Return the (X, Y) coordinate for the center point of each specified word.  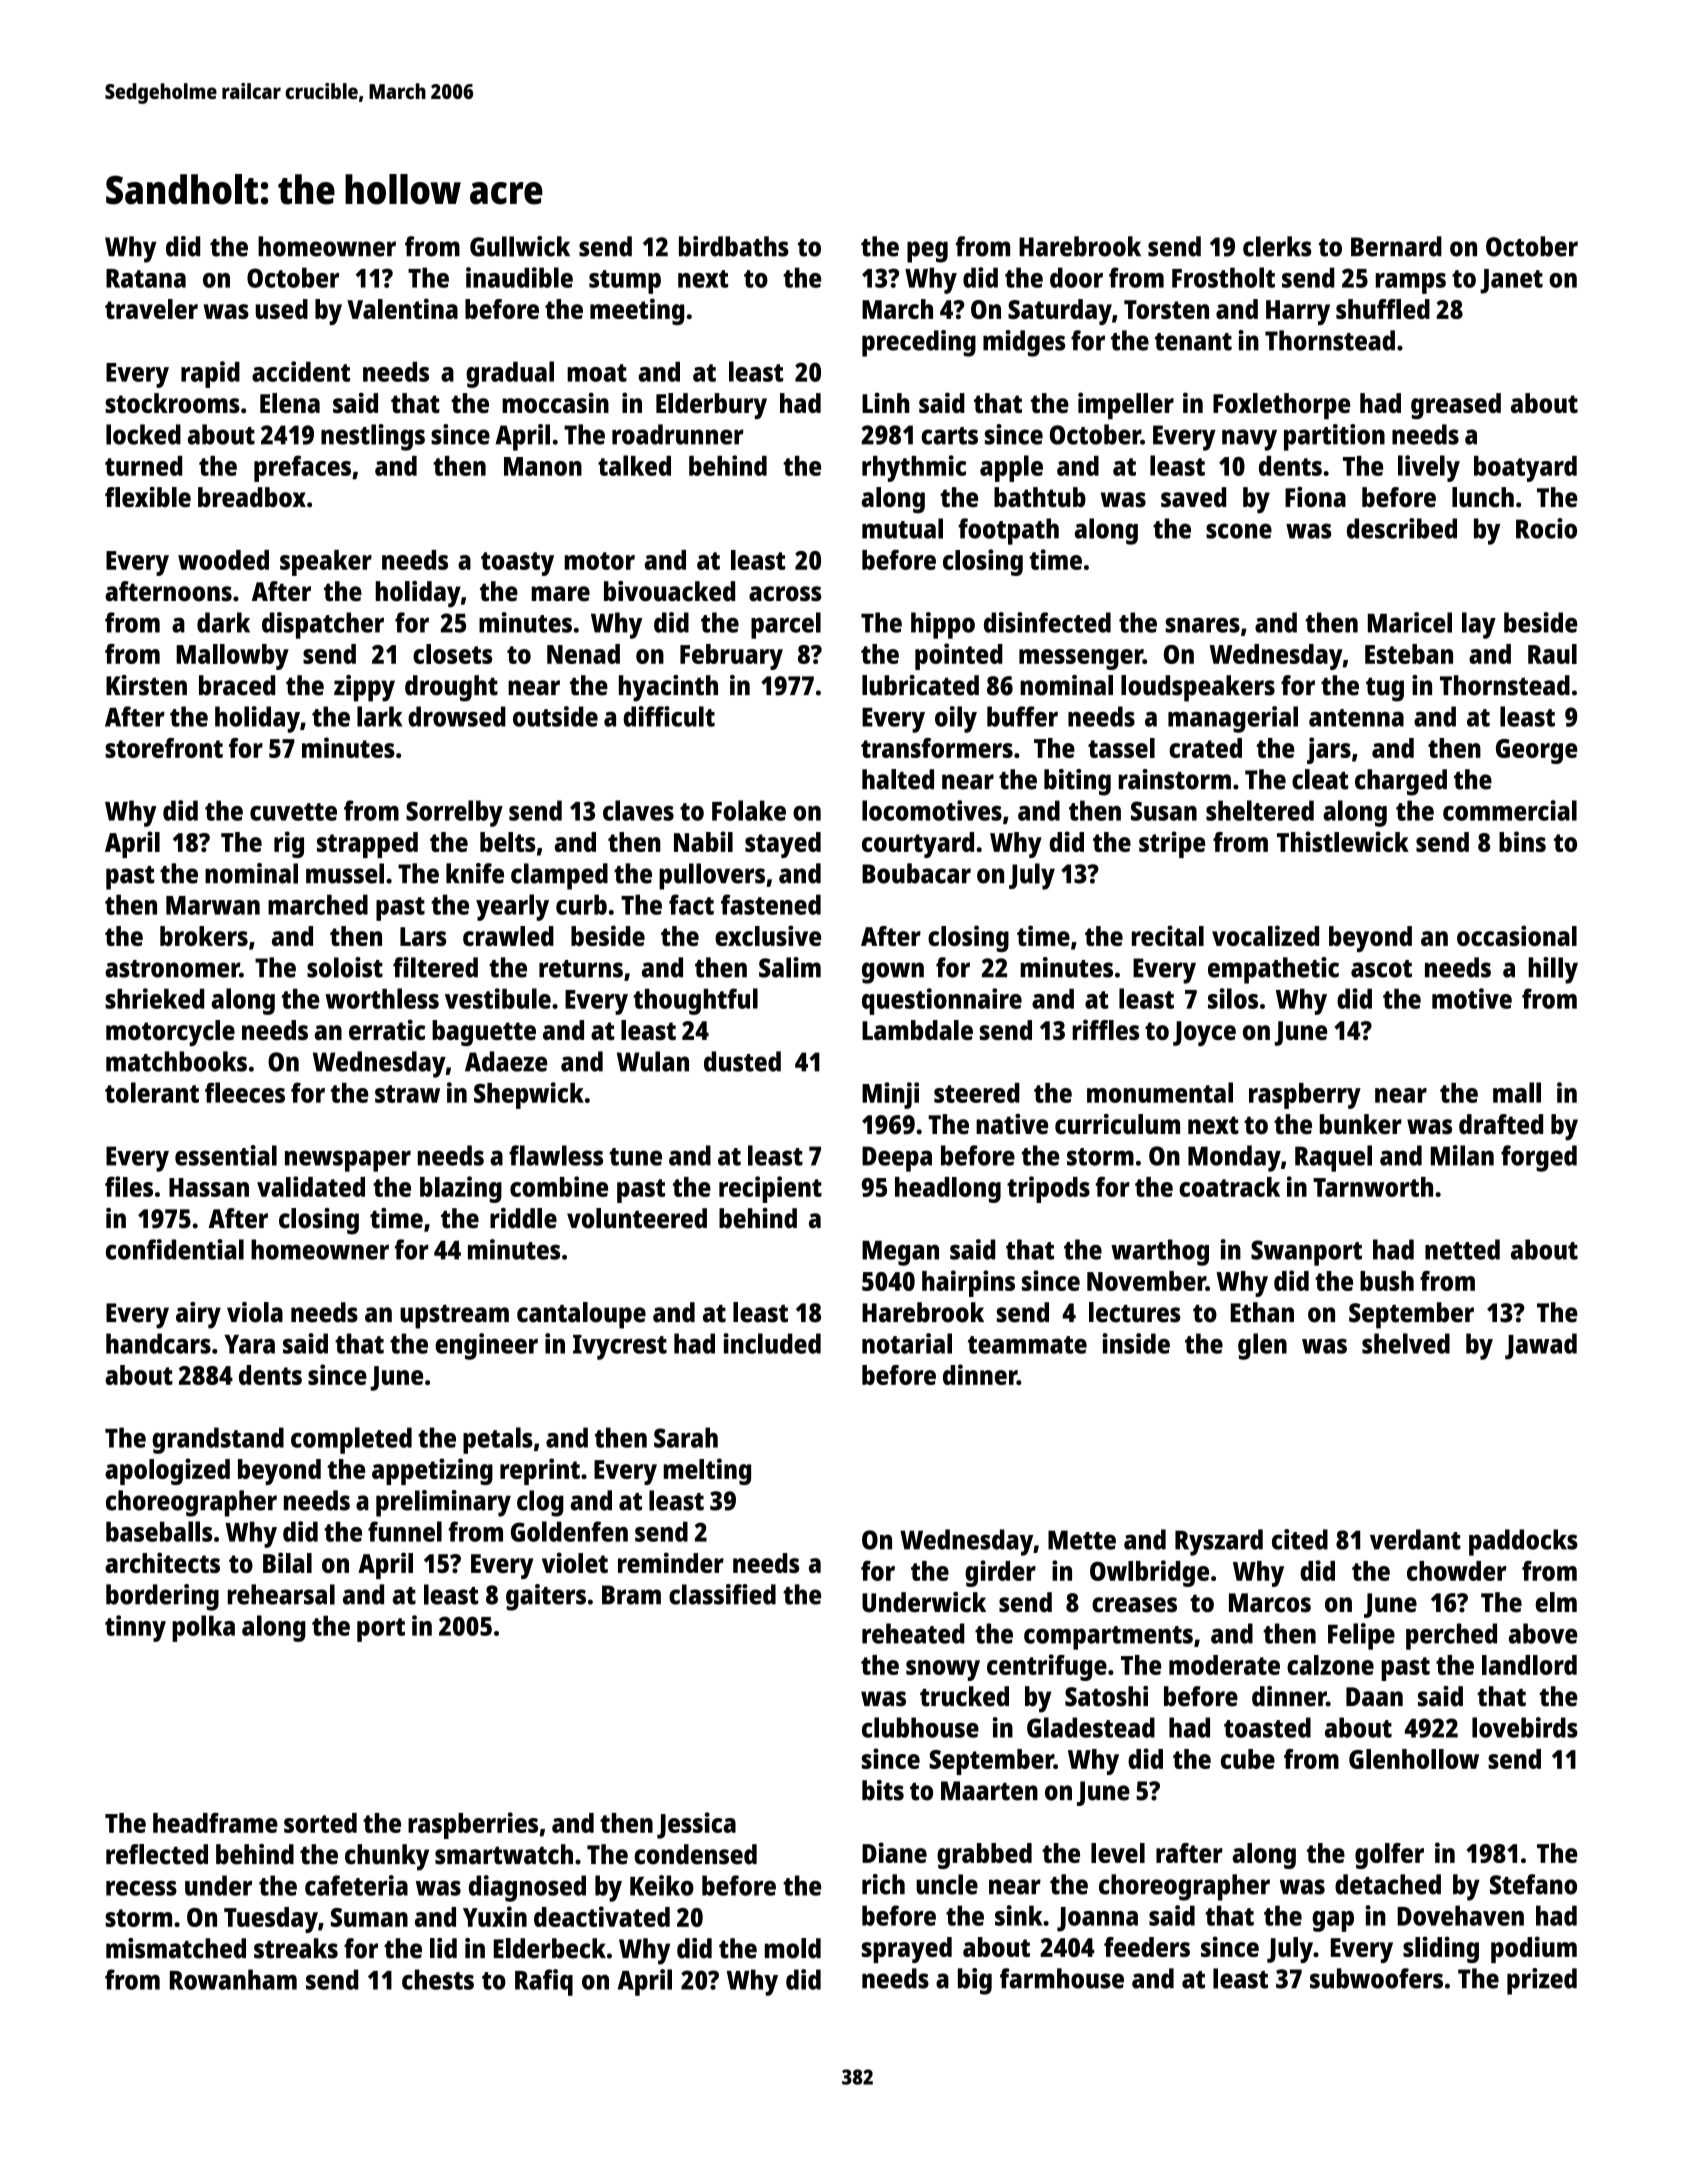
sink (1018, 1915)
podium (1534, 1949)
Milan (1462, 1155)
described (1402, 528)
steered (977, 1093)
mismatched (176, 1948)
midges (1024, 343)
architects (162, 1562)
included (772, 1343)
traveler (151, 309)
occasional (1517, 935)
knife (475, 873)
